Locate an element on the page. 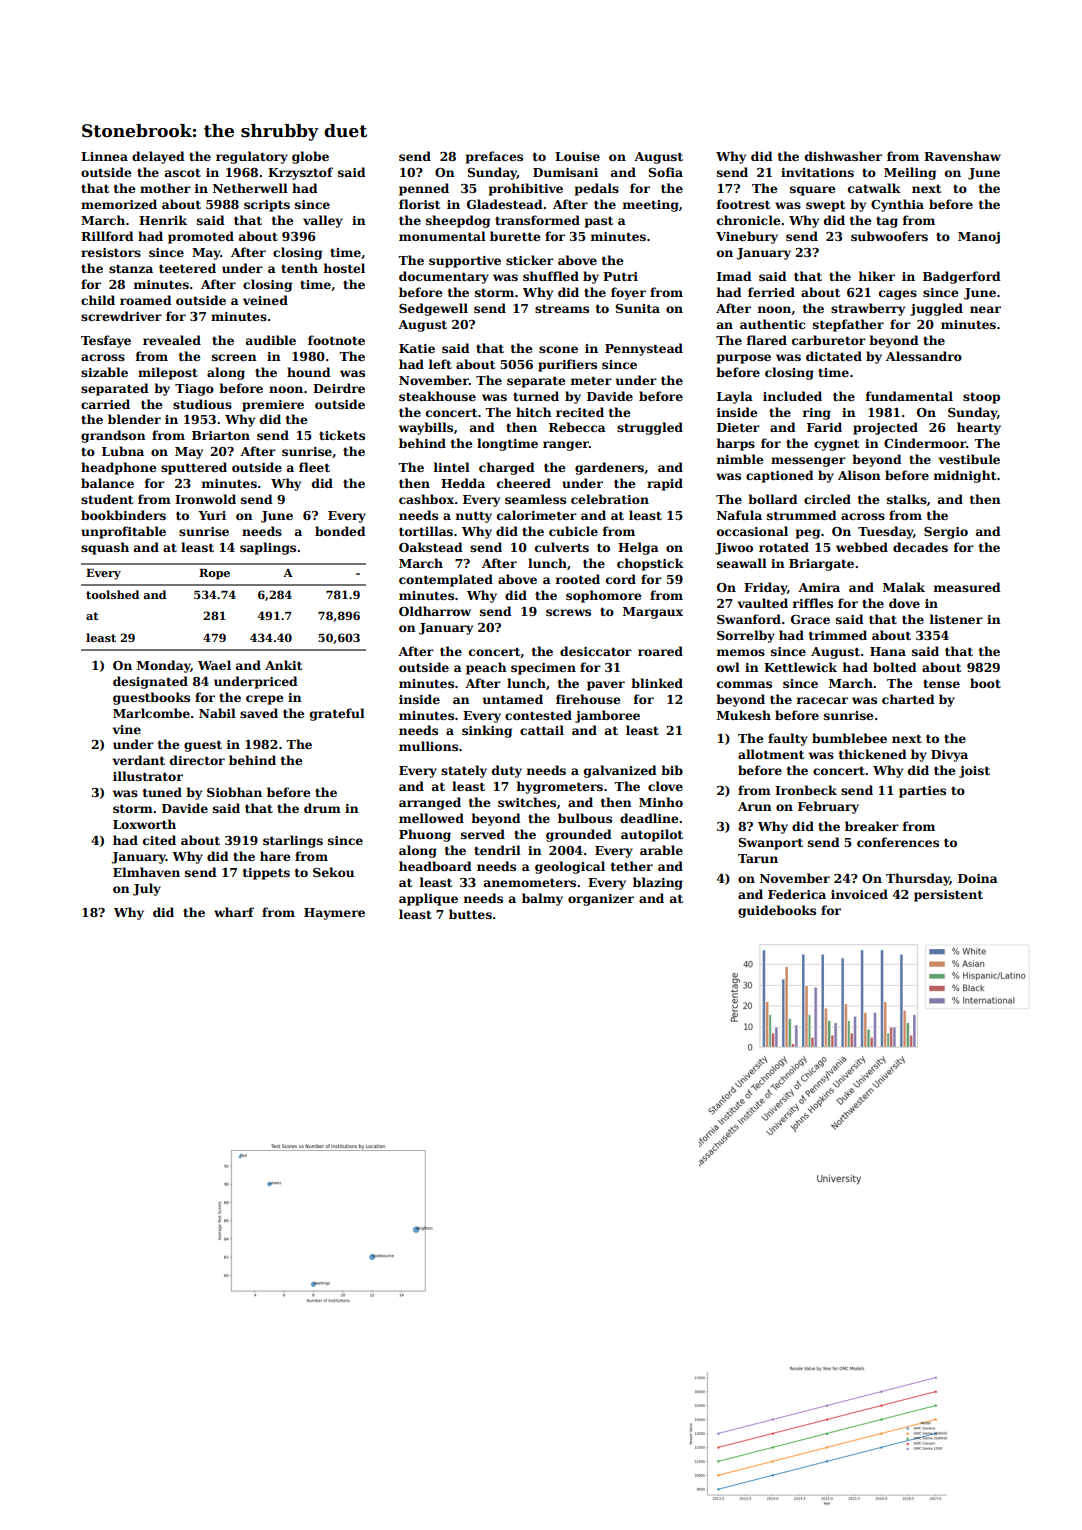 Image resolution: width=1082 pixels, height=1530 pixels. cheered is located at coordinates (524, 483).
